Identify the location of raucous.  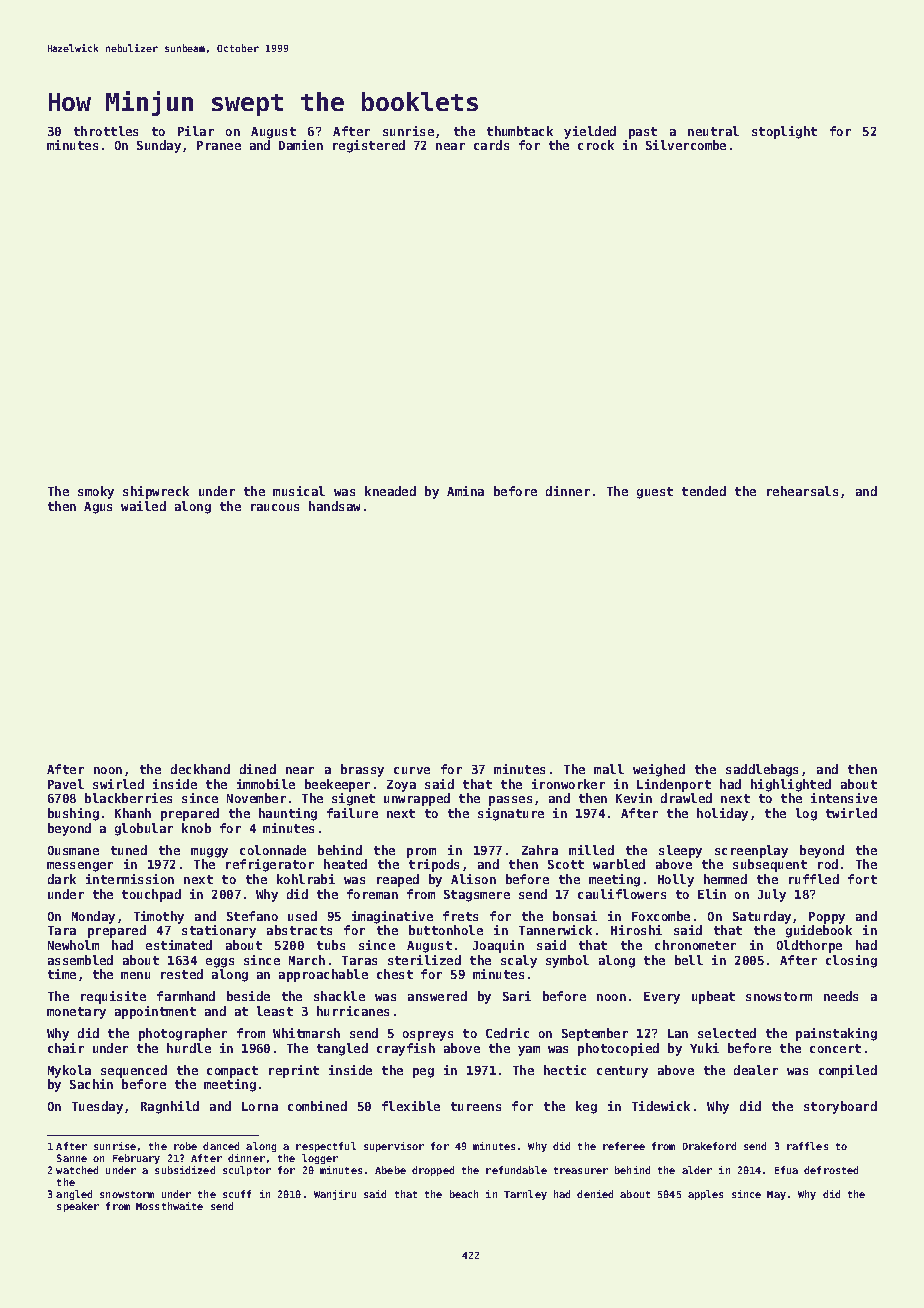
(275, 507).
